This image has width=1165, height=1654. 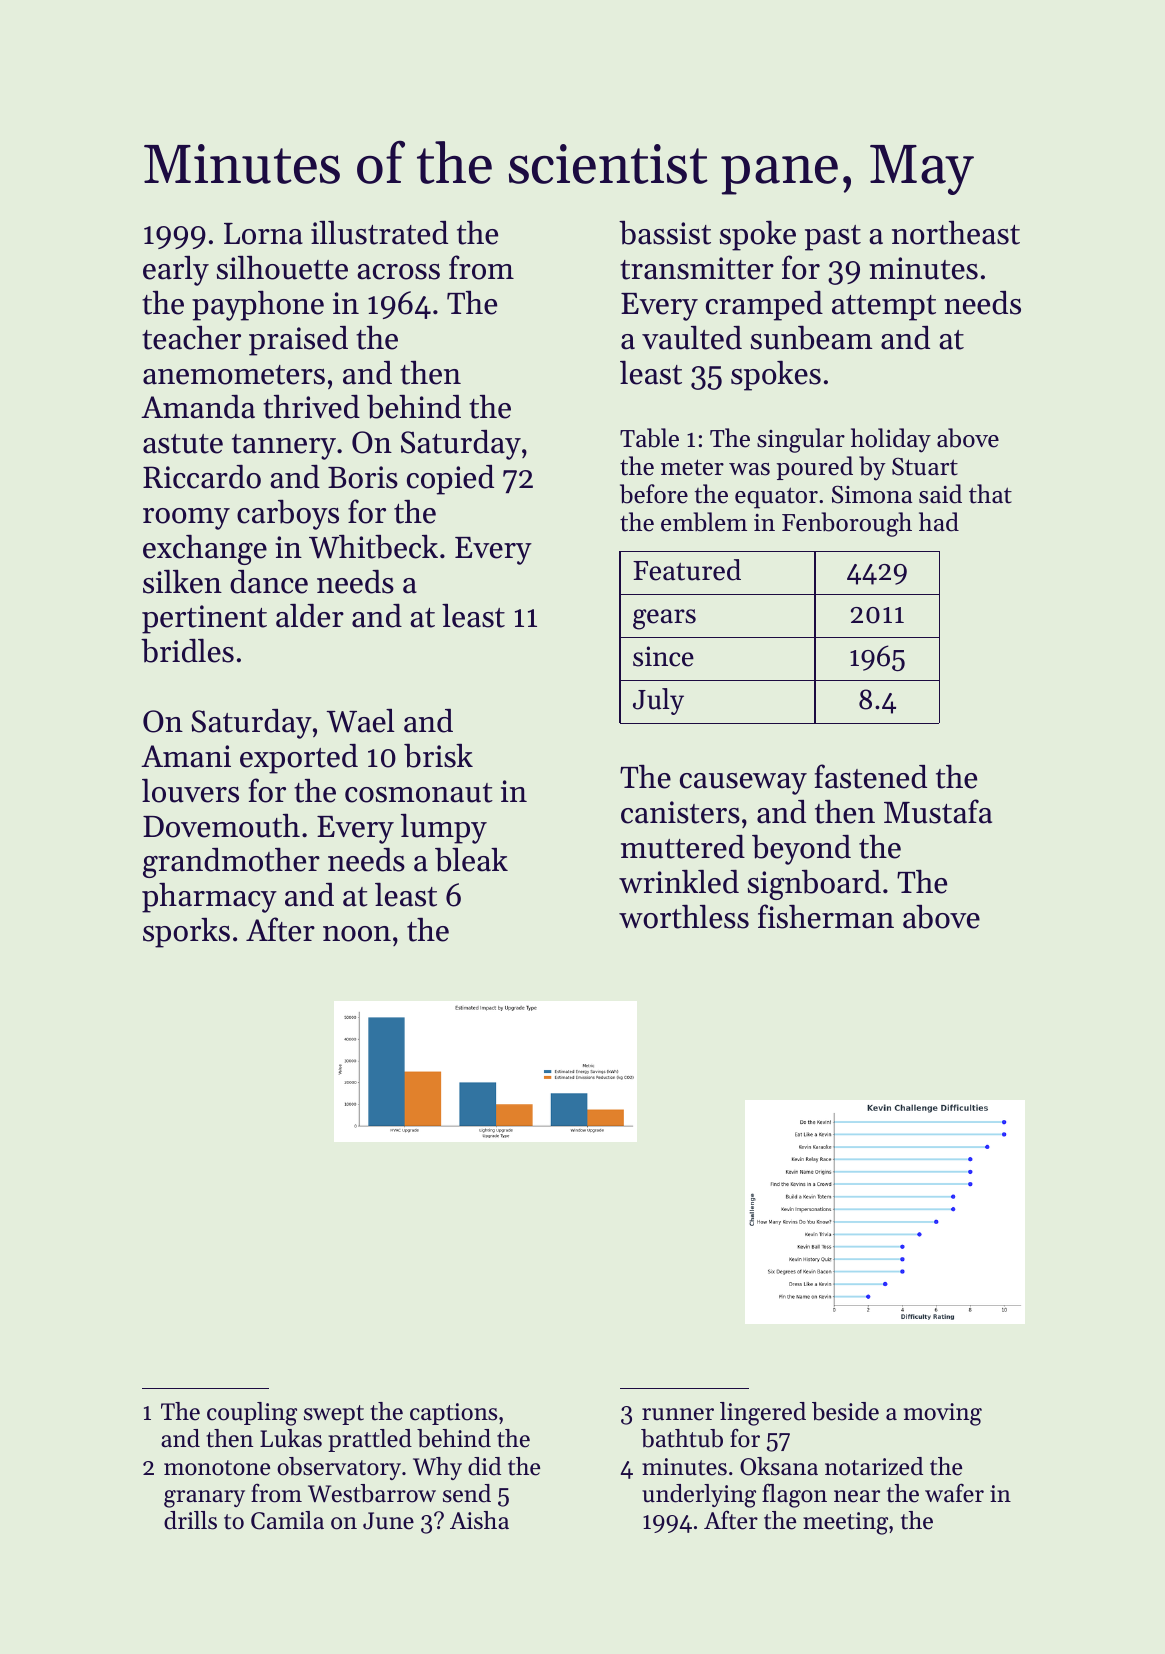 I want to click on beside, so click(x=845, y=1411).
